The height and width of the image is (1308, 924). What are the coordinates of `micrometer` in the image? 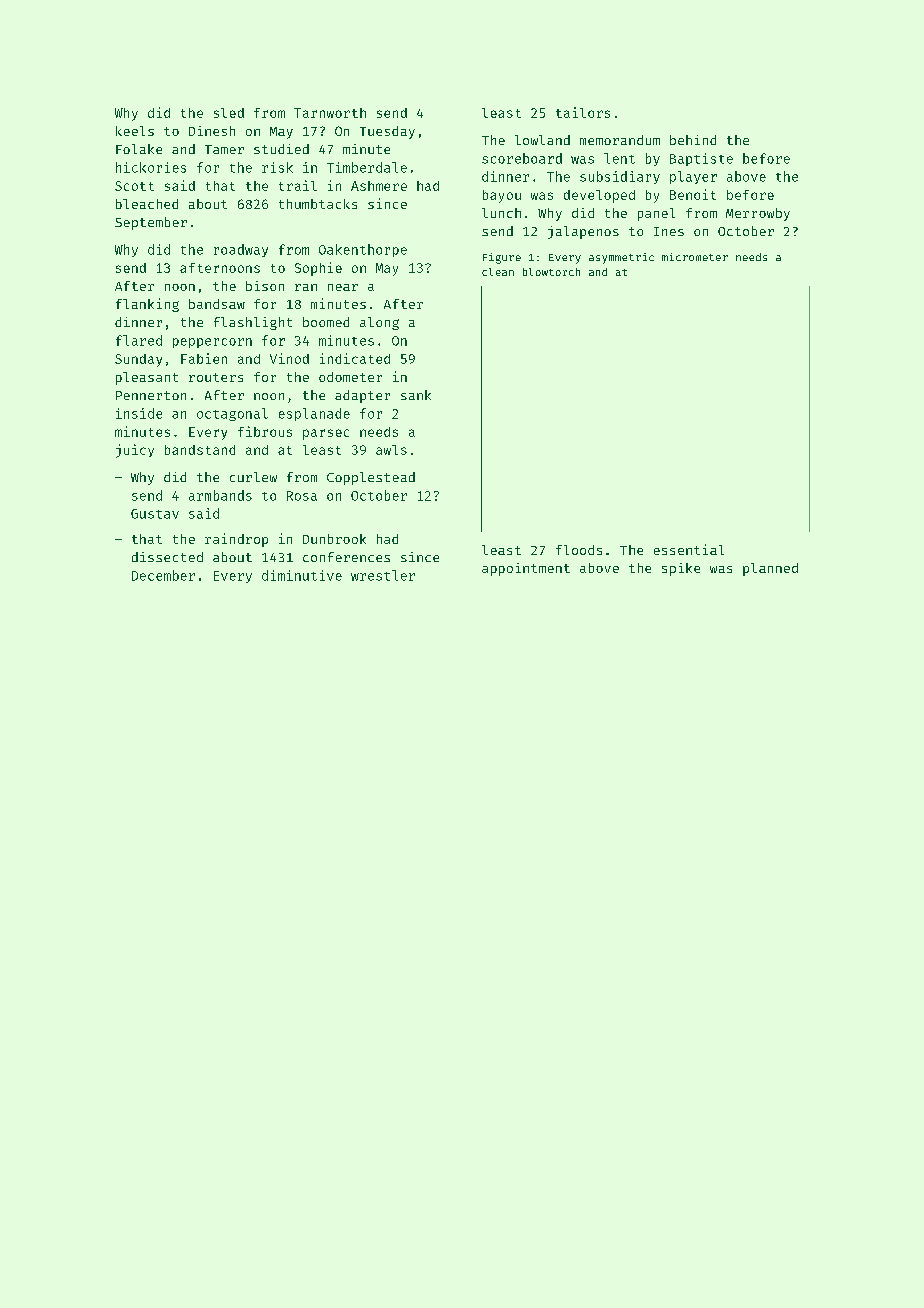 It's located at (695, 257).
